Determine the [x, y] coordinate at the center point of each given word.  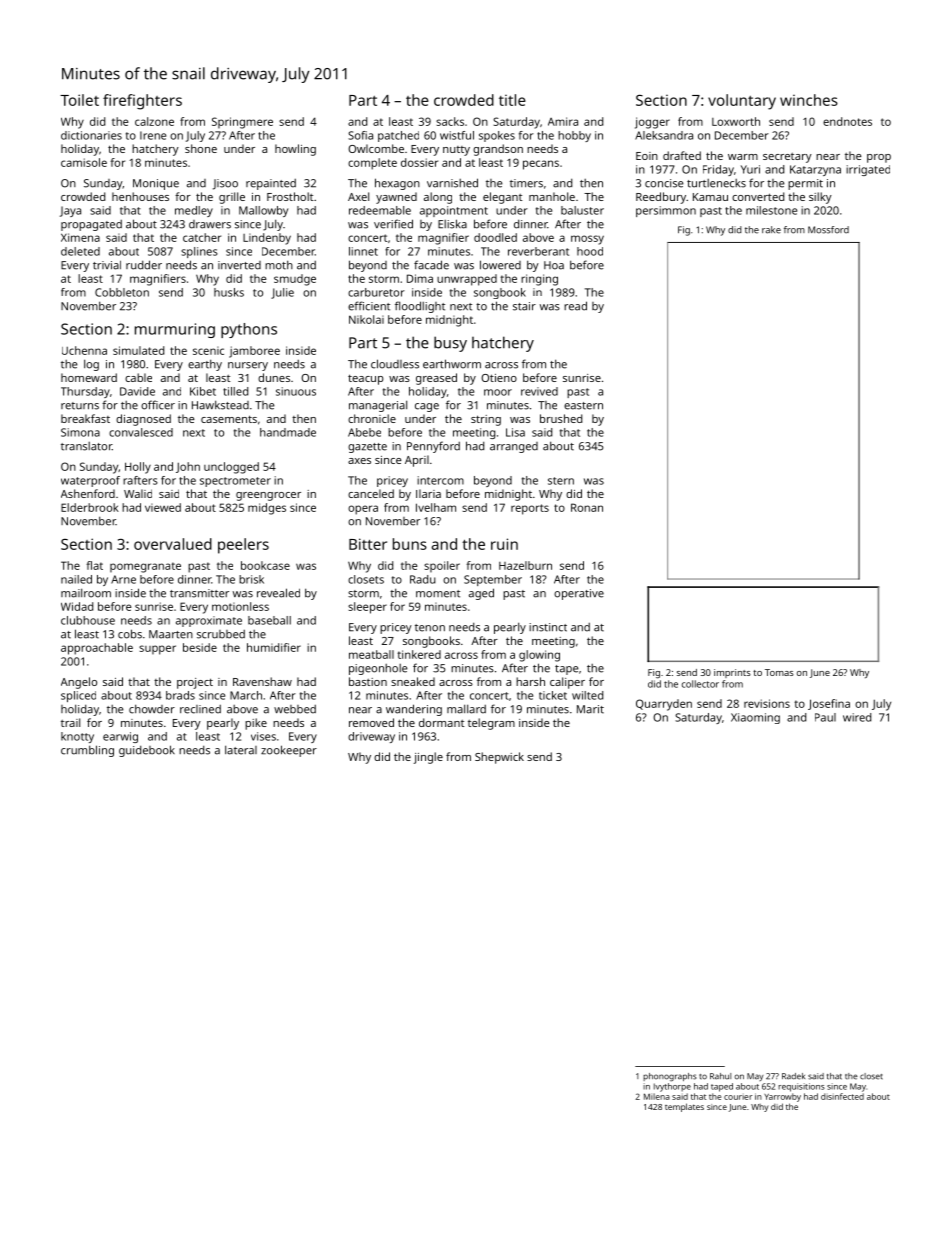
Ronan [587, 507]
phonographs [670, 1077]
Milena [657, 1096]
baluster [582, 210]
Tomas [779, 672]
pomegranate [145, 567]
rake [771, 230]
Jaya [70, 211]
